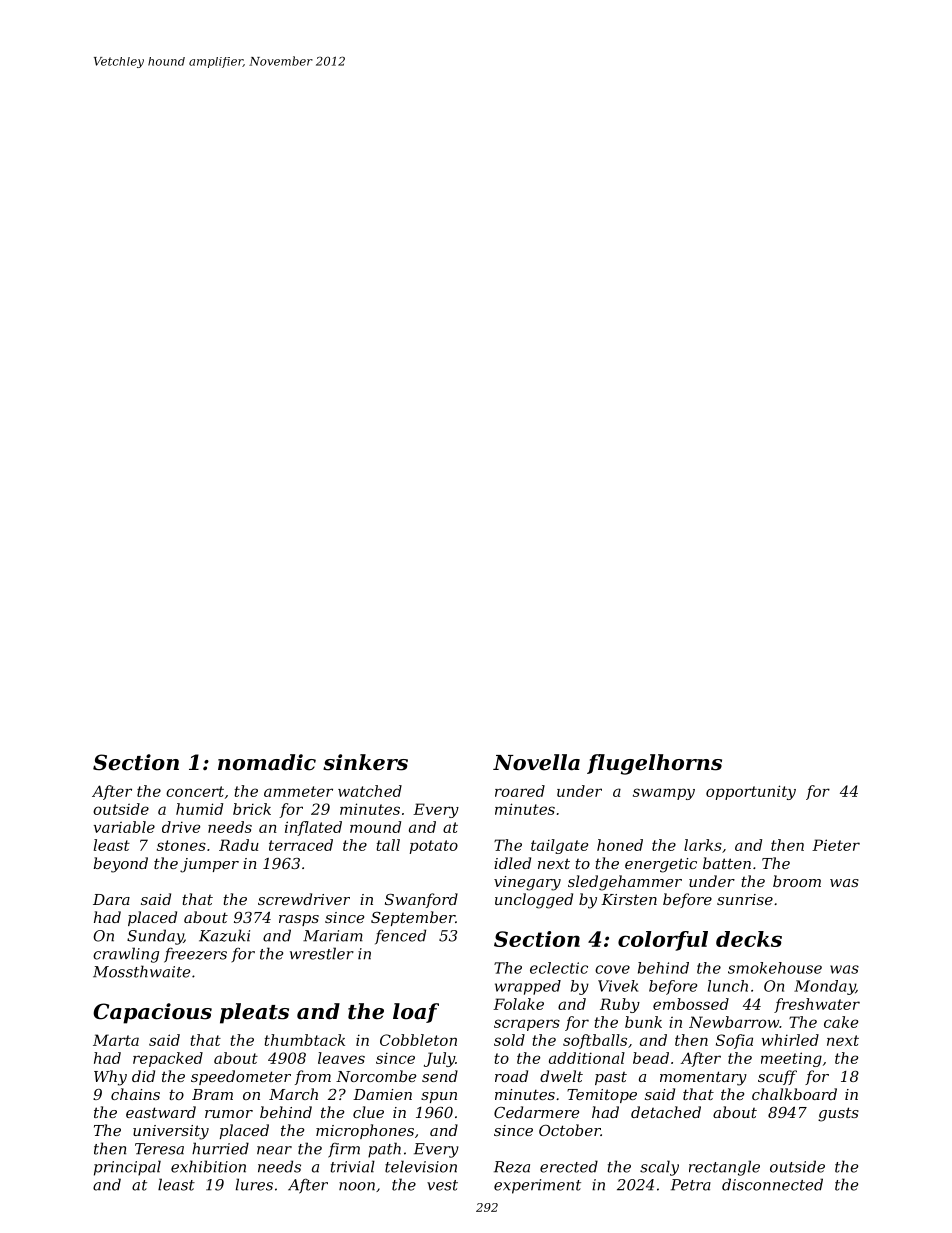  Describe the element at coordinates (794, 1094) in the screenshot. I see `chalkboard` at that location.
